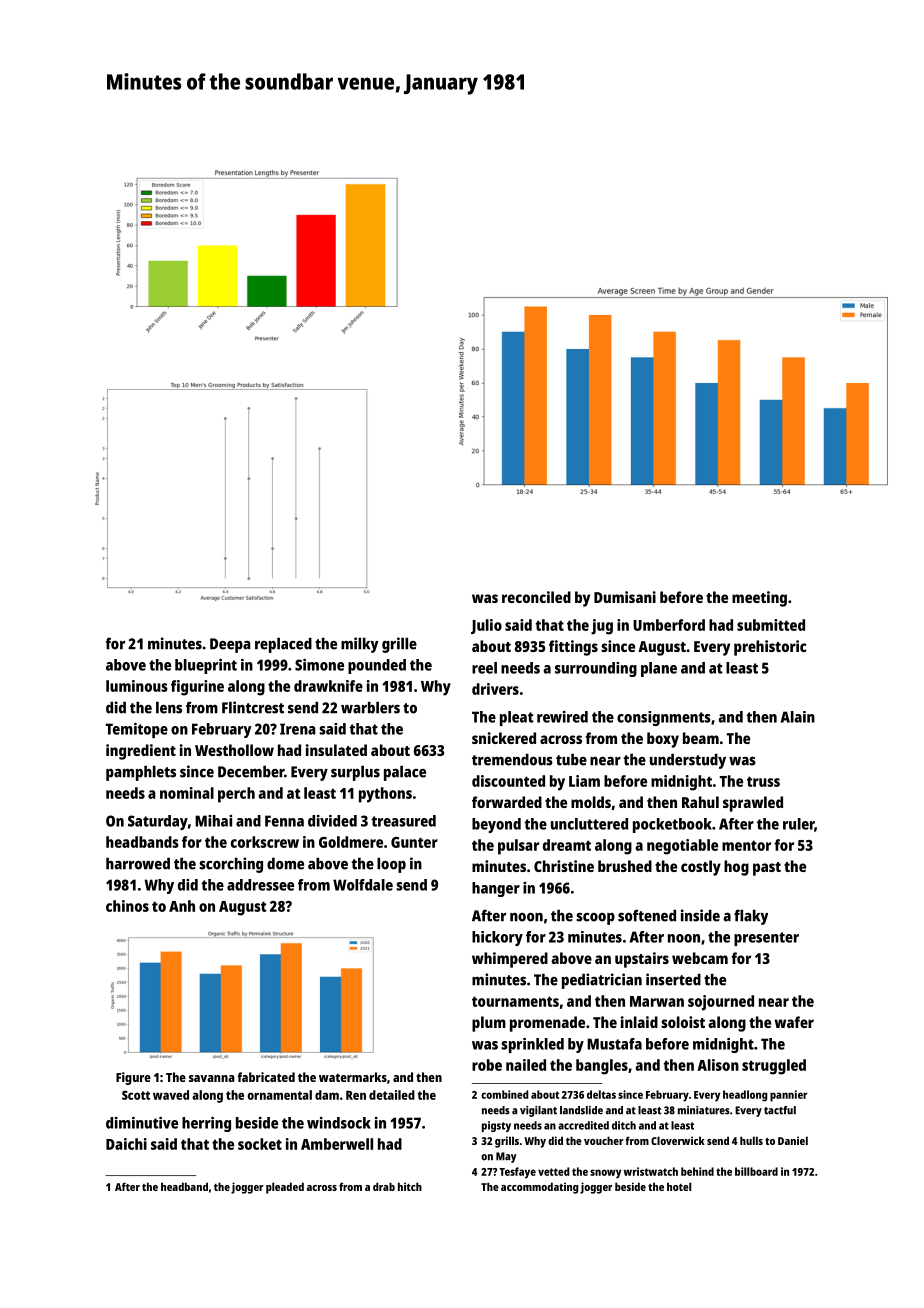  I want to click on reconciled, so click(536, 597).
